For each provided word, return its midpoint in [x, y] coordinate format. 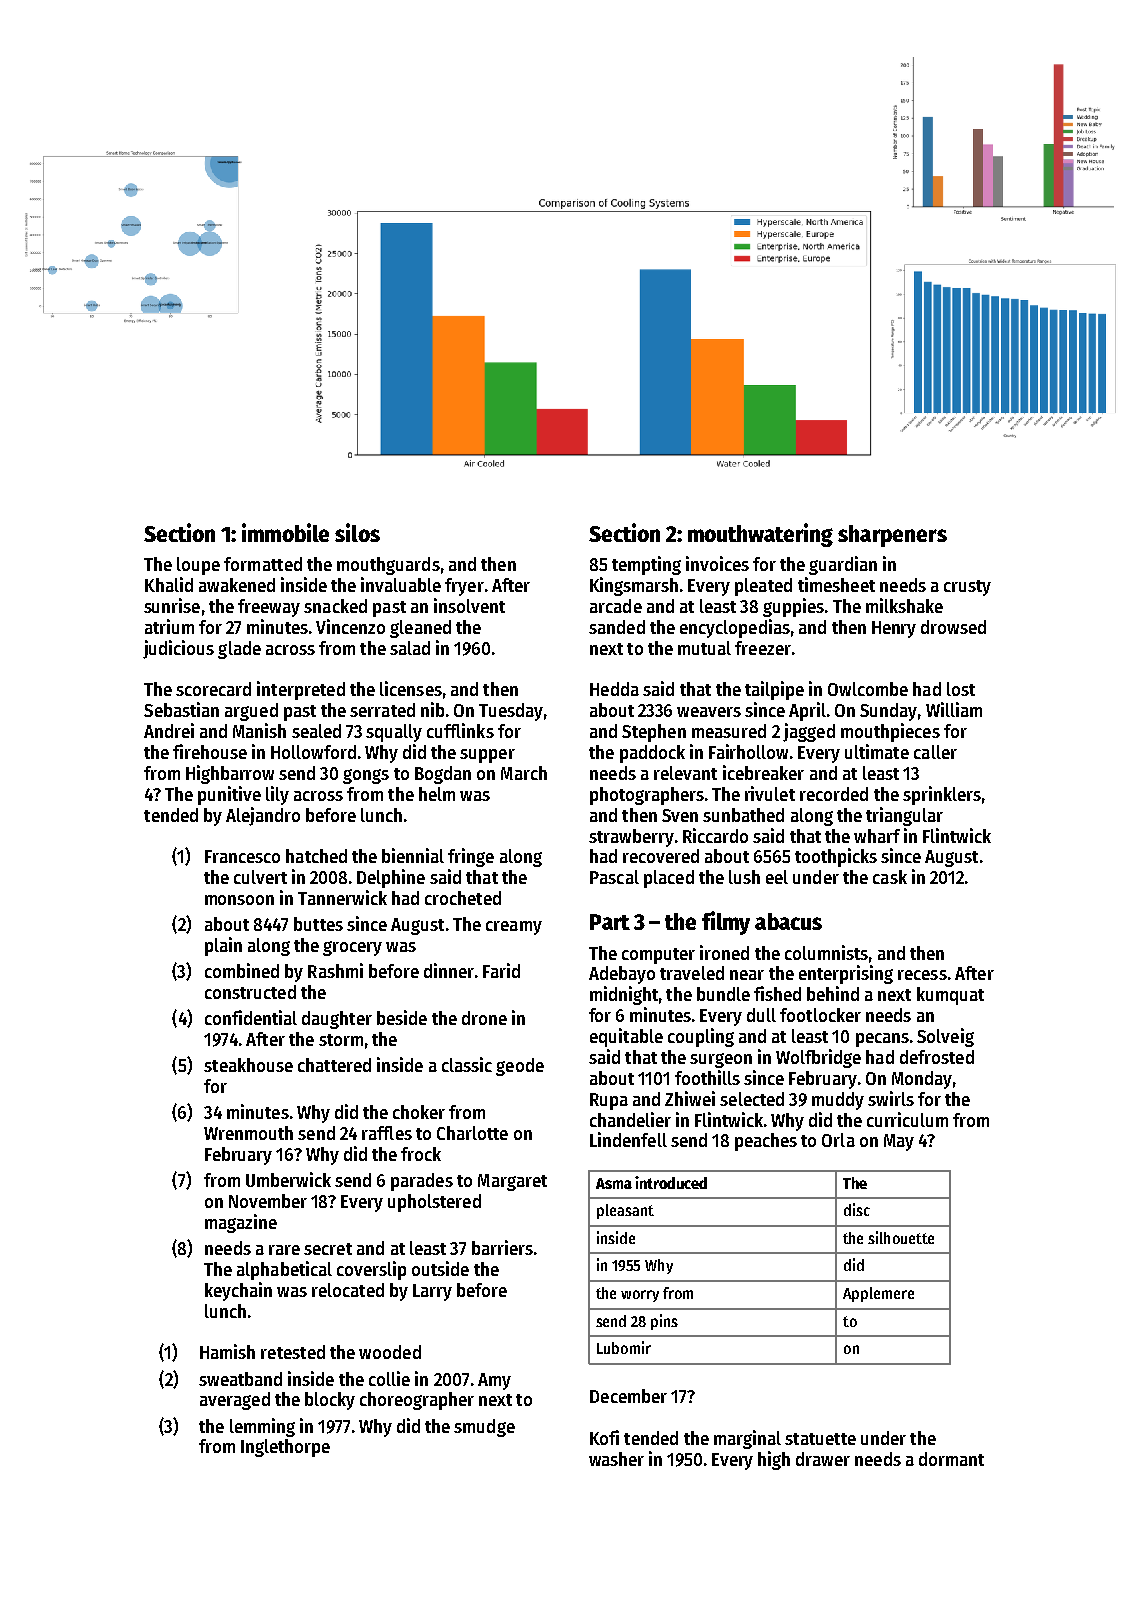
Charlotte [472, 1133]
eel [777, 877]
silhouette [901, 1237]
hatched [316, 856]
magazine [241, 1223]
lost [961, 689]
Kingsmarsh [634, 586]
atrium [169, 626]
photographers [647, 796]
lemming [262, 1427]
